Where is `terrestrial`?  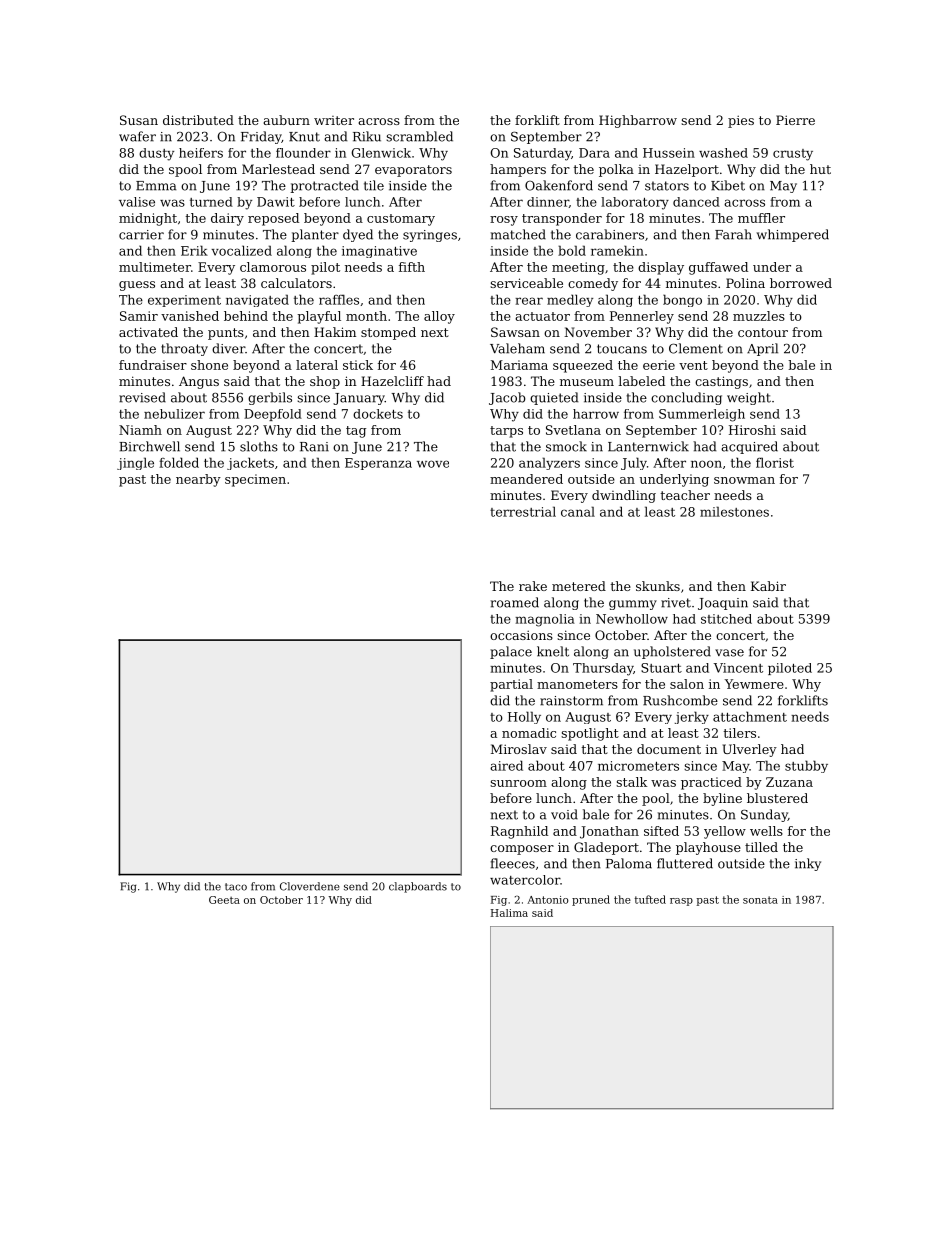 terrestrial is located at coordinates (523, 511).
